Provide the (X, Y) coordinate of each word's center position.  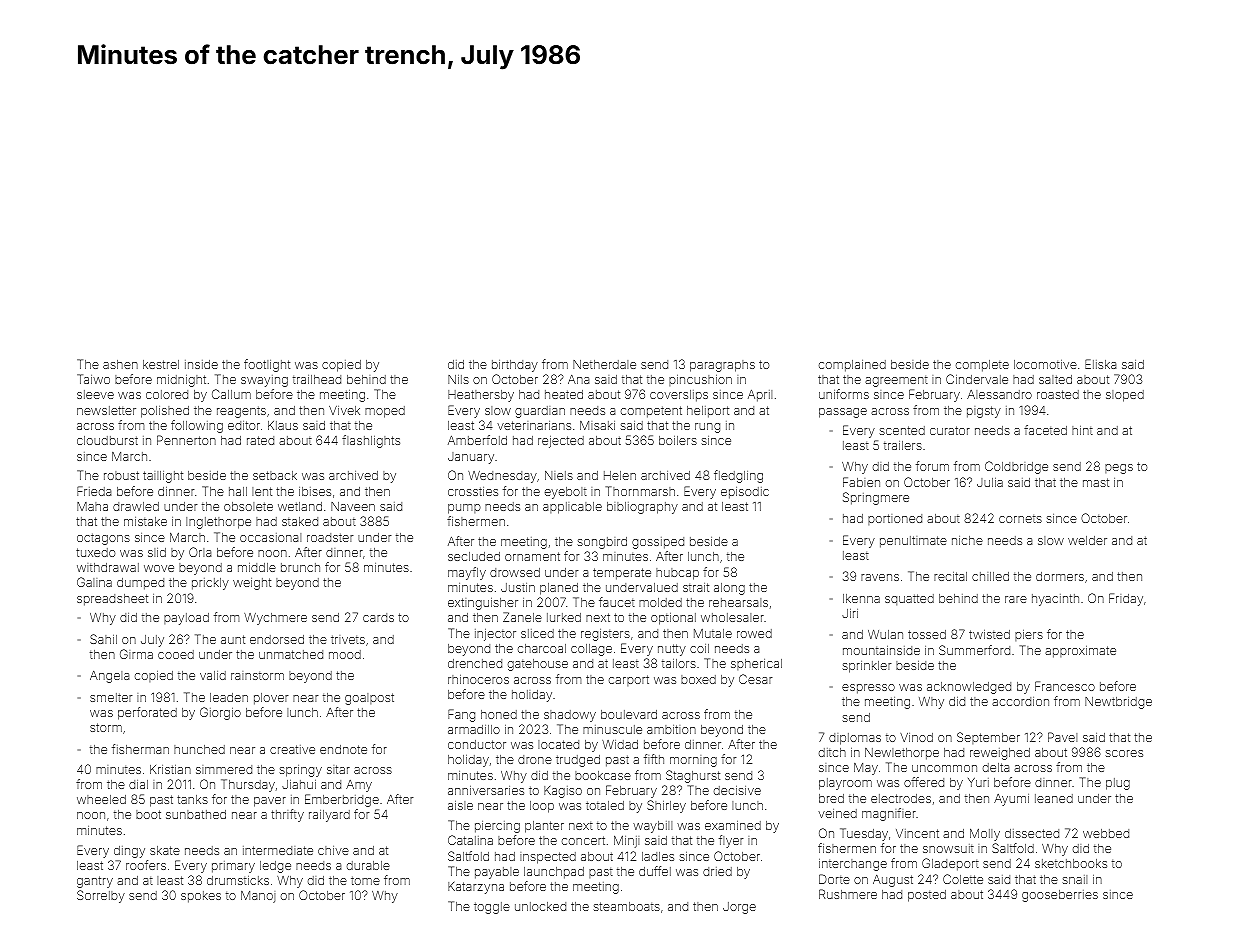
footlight (267, 365)
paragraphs (722, 366)
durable (368, 865)
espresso (868, 689)
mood (345, 654)
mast (1096, 482)
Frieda (94, 491)
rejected (561, 442)
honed (499, 714)
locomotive (1045, 364)
